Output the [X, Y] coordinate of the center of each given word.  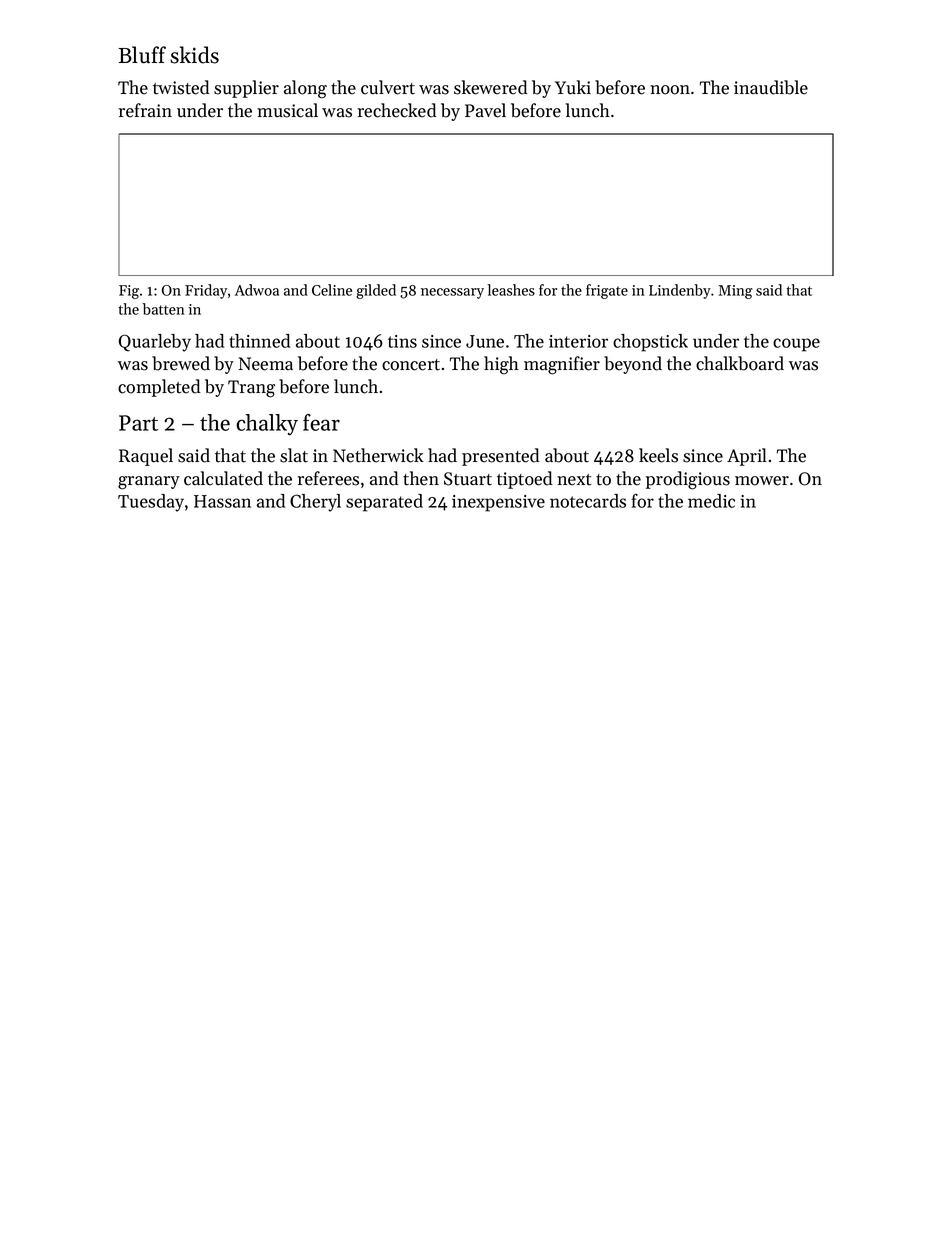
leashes [511, 290]
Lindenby [680, 291]
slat [294, 455]
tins [402, 341]
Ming [735, 292]
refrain [145, 110]
